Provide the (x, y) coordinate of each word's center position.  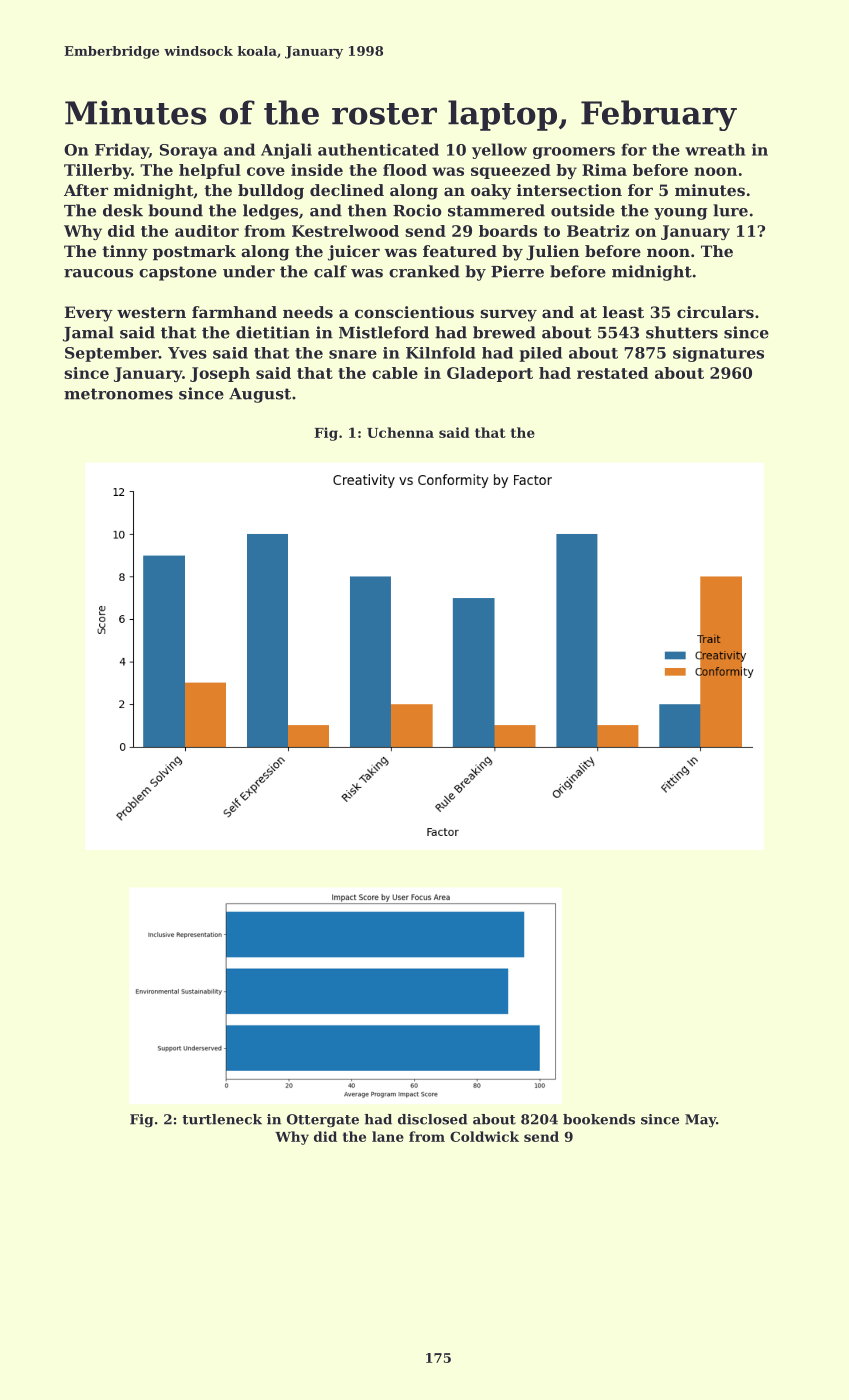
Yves (187, 353)
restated (612, 373)
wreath (715, 149)
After (86, 190)
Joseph (220, 374)
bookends (599, 1119)
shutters (682, 332)
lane (388, 1136)
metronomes (118, 394)
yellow (499, 151)
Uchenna (400, 432)
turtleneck (222, 1119)
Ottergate (323, 1120)
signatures (718, 354)
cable (395, 373)
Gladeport (490, 374)
